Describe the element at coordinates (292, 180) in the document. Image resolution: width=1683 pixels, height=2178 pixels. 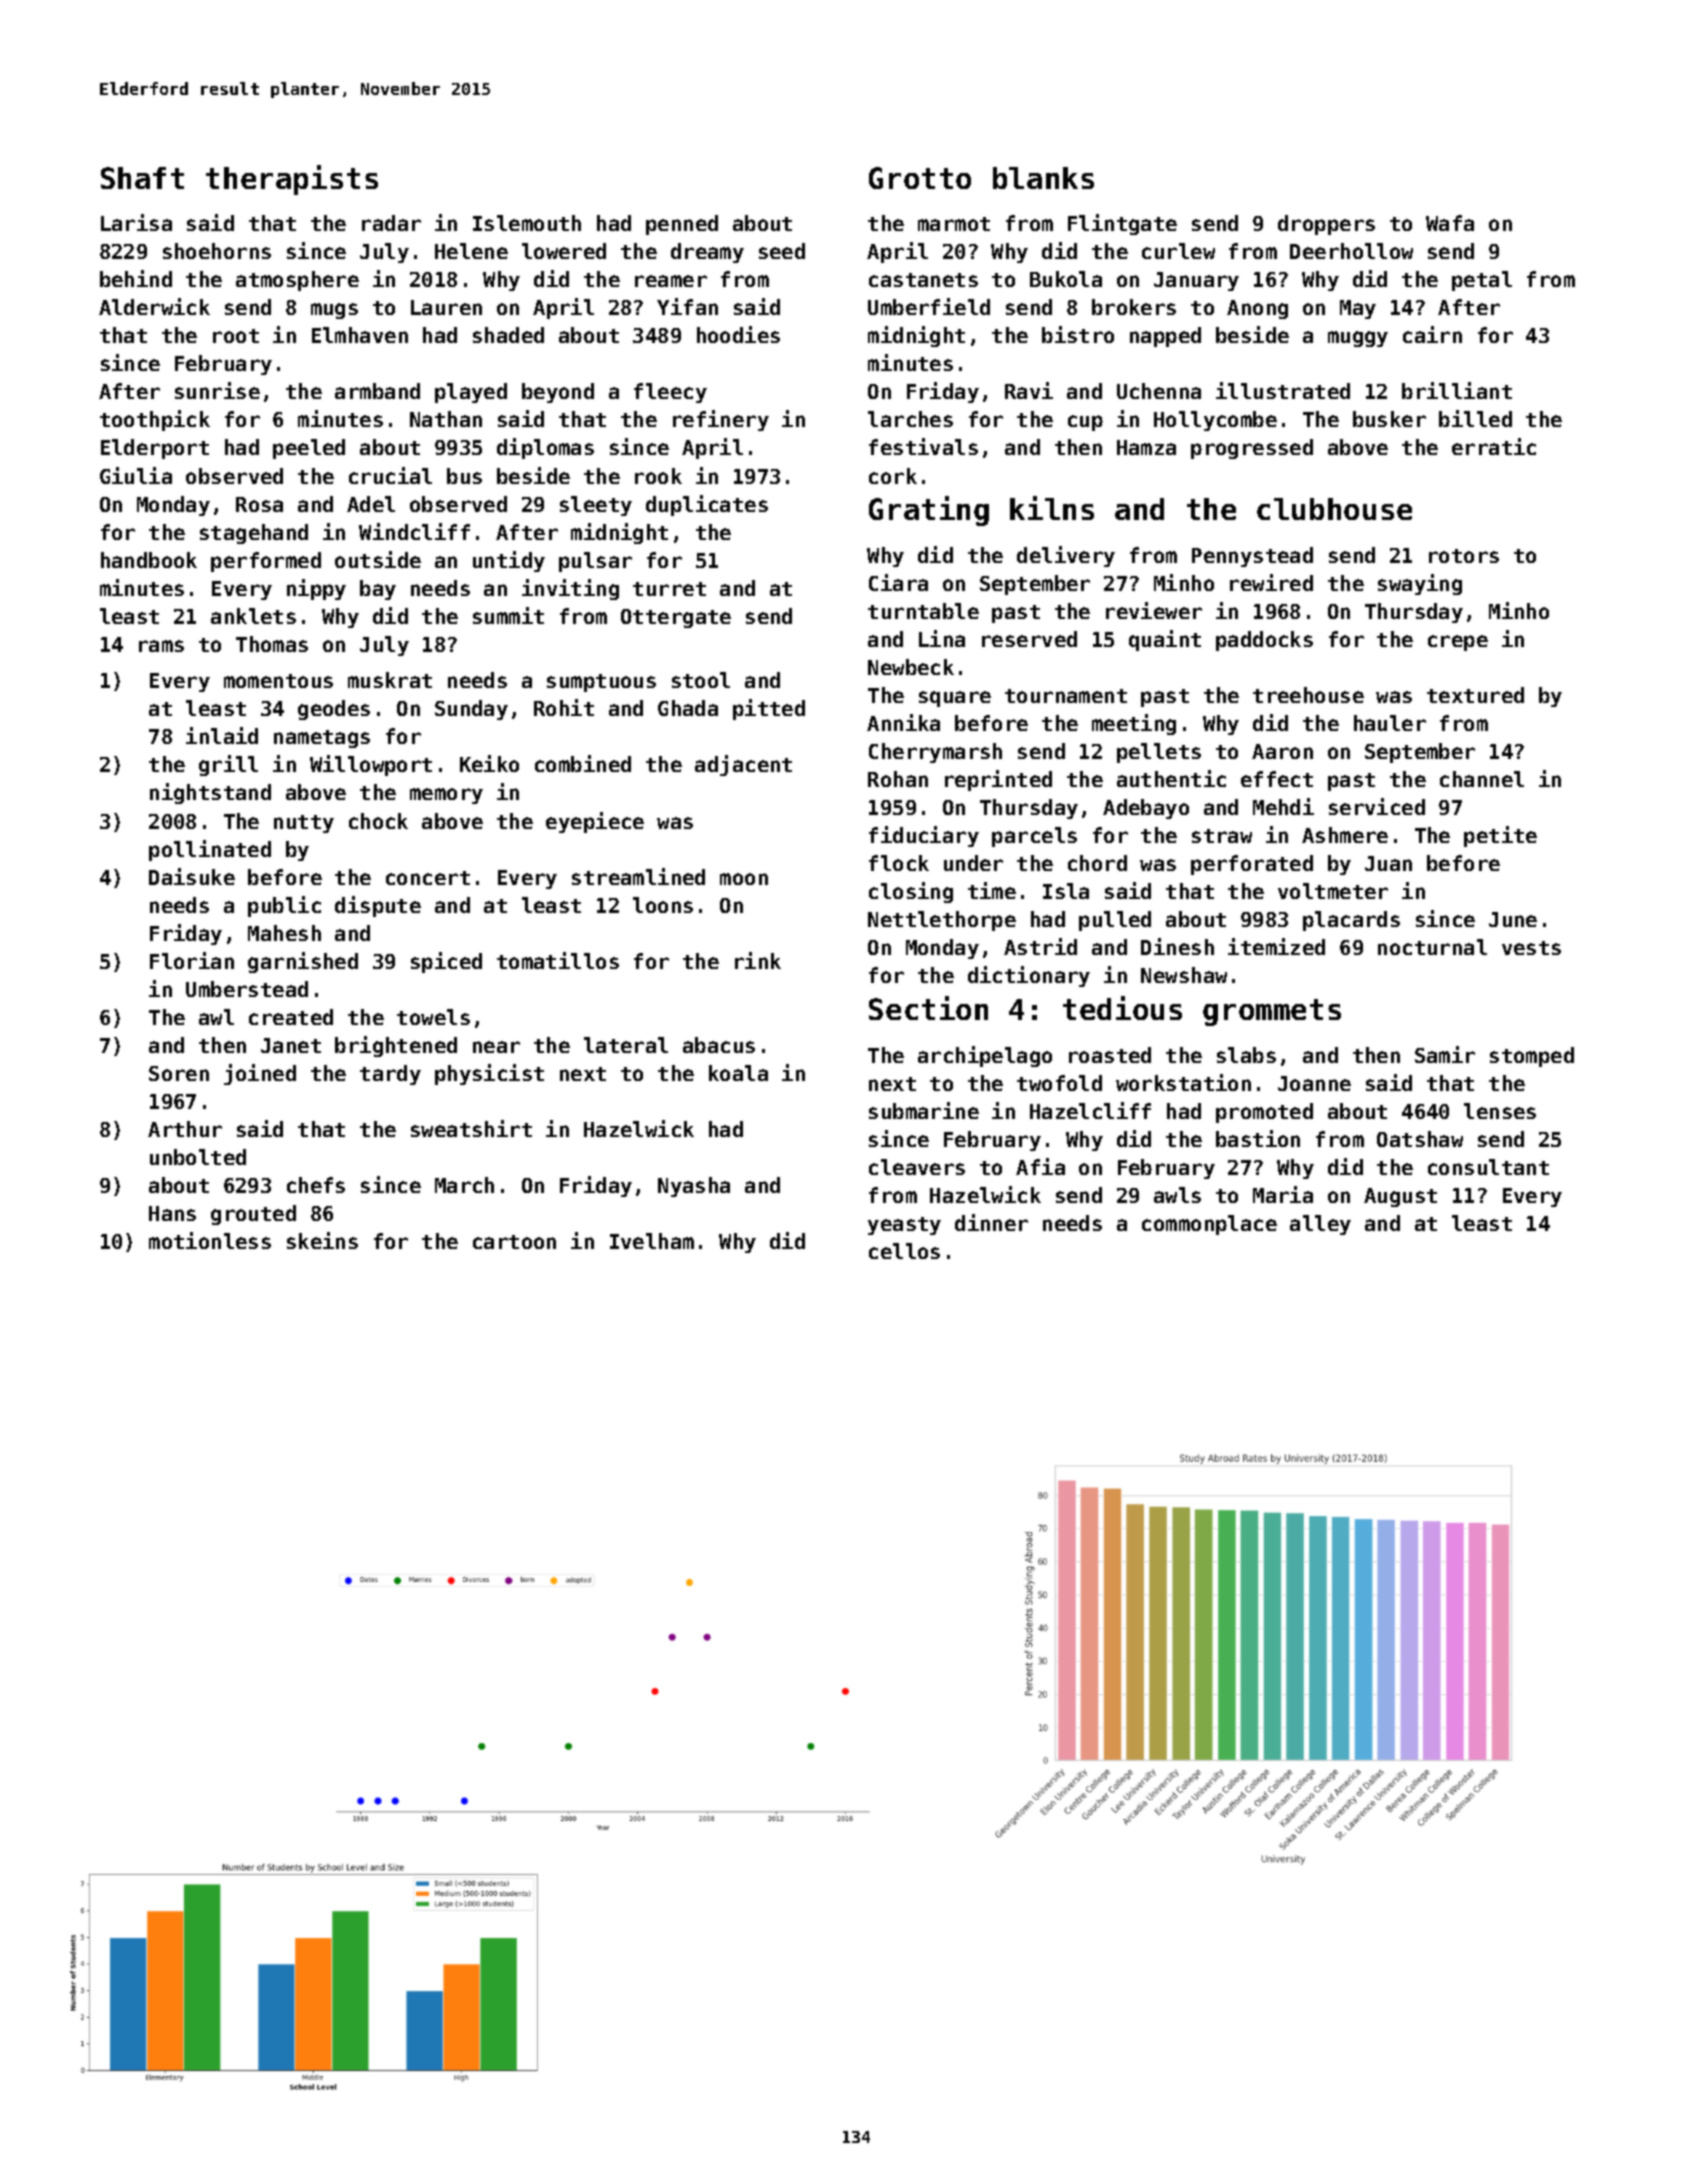
I see `therapists` at that location.
